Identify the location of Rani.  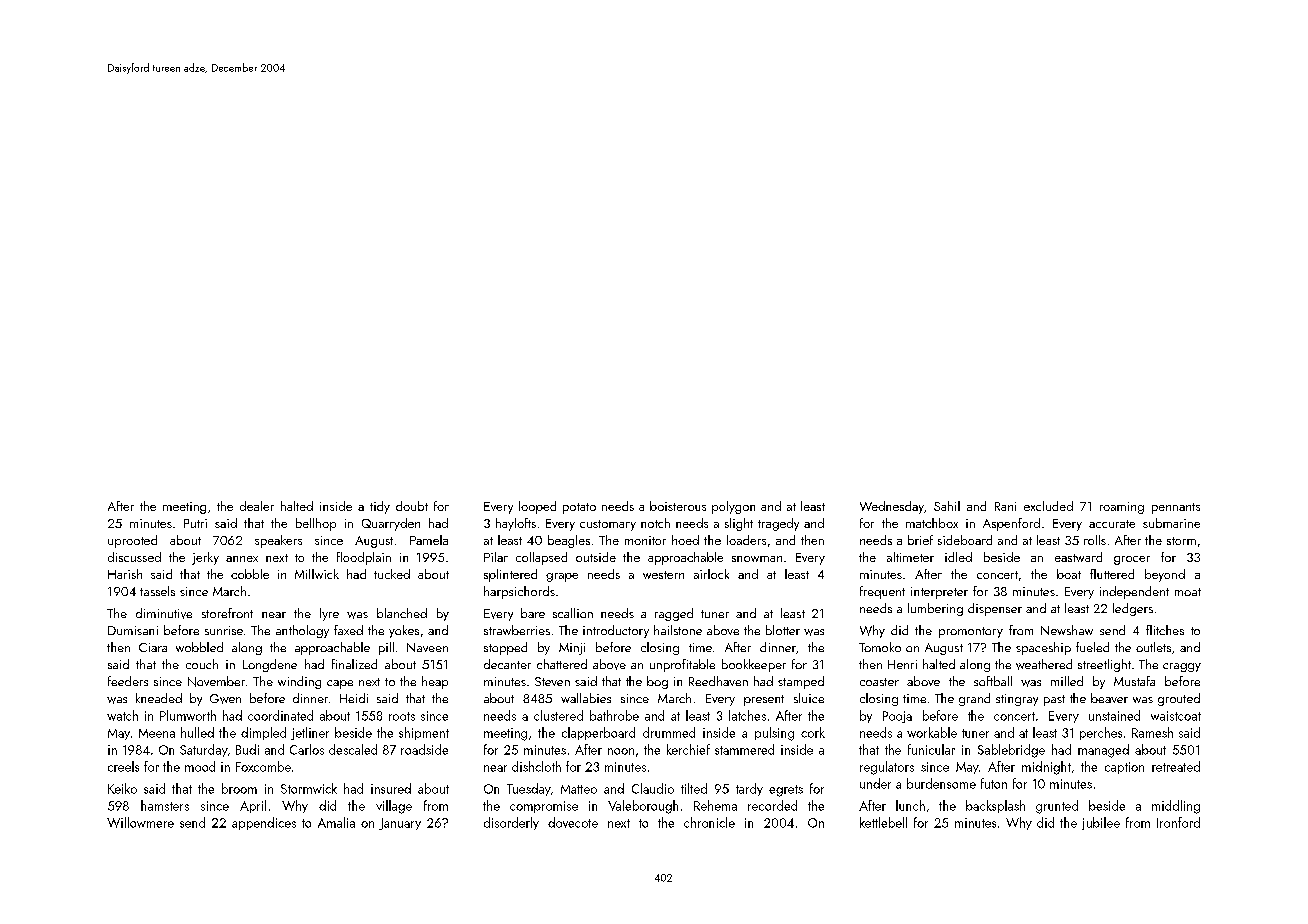
(1005, 506).
